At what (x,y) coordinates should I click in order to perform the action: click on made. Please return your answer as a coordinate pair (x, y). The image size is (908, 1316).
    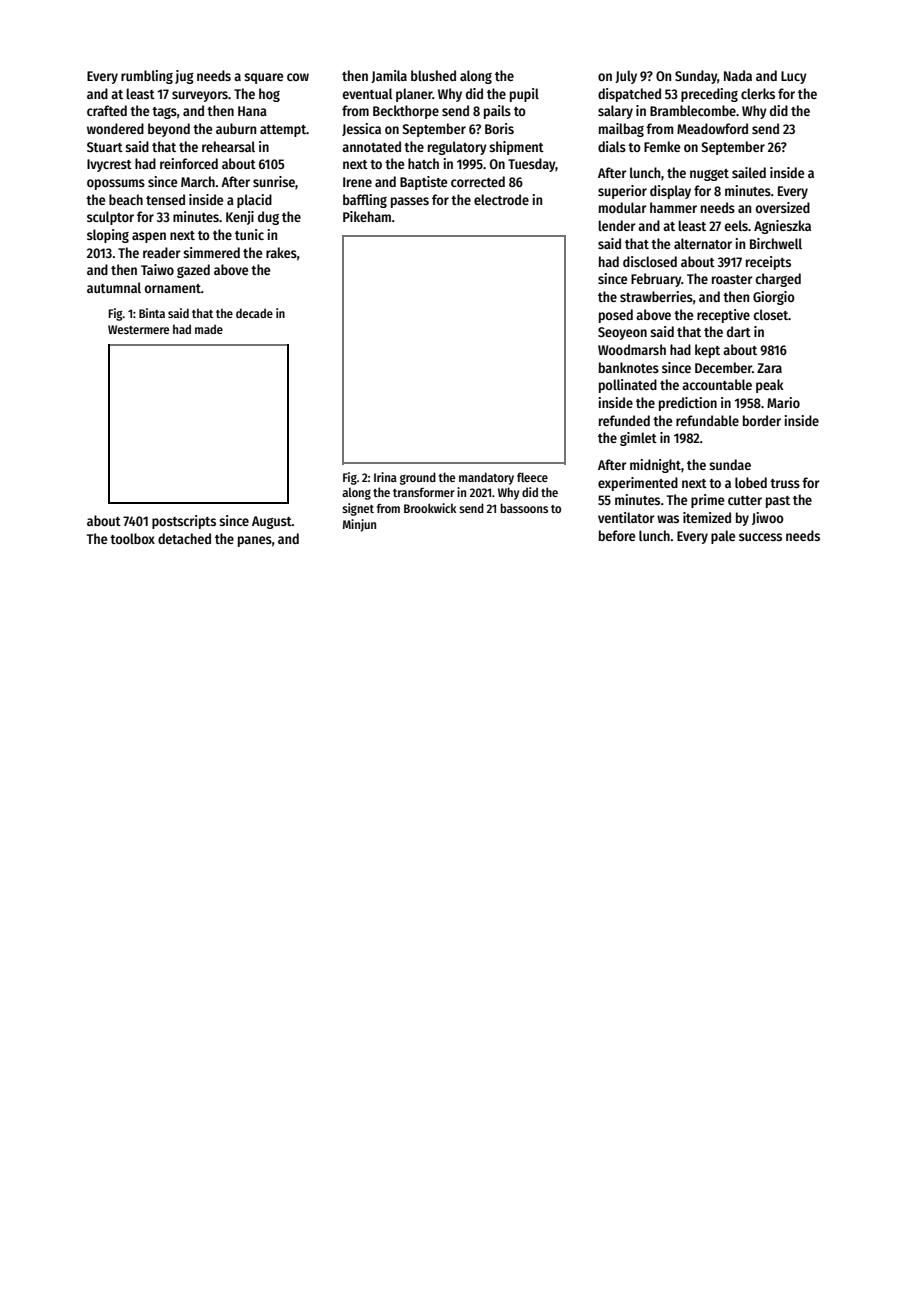
    Looking at the image, I should click on (209, 329).
